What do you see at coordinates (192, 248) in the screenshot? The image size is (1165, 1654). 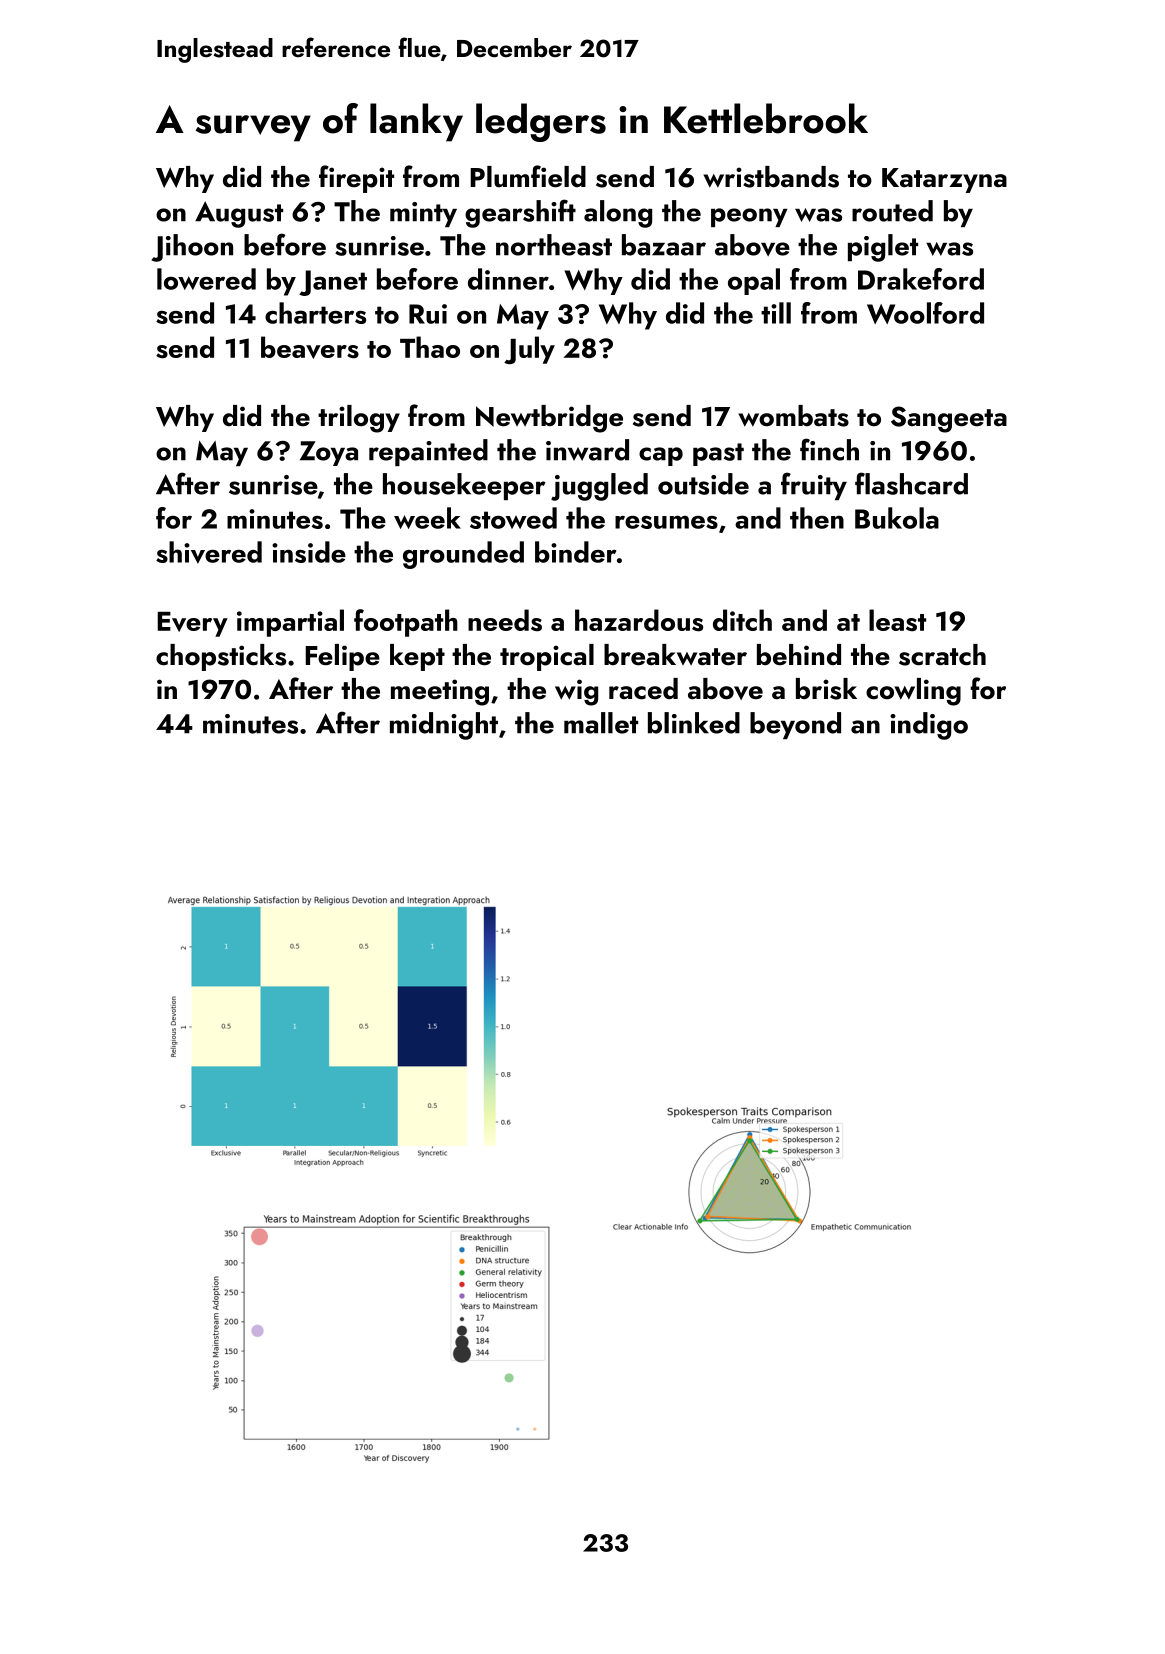 I see `Jihoon` at bounding box center [192, 248].
